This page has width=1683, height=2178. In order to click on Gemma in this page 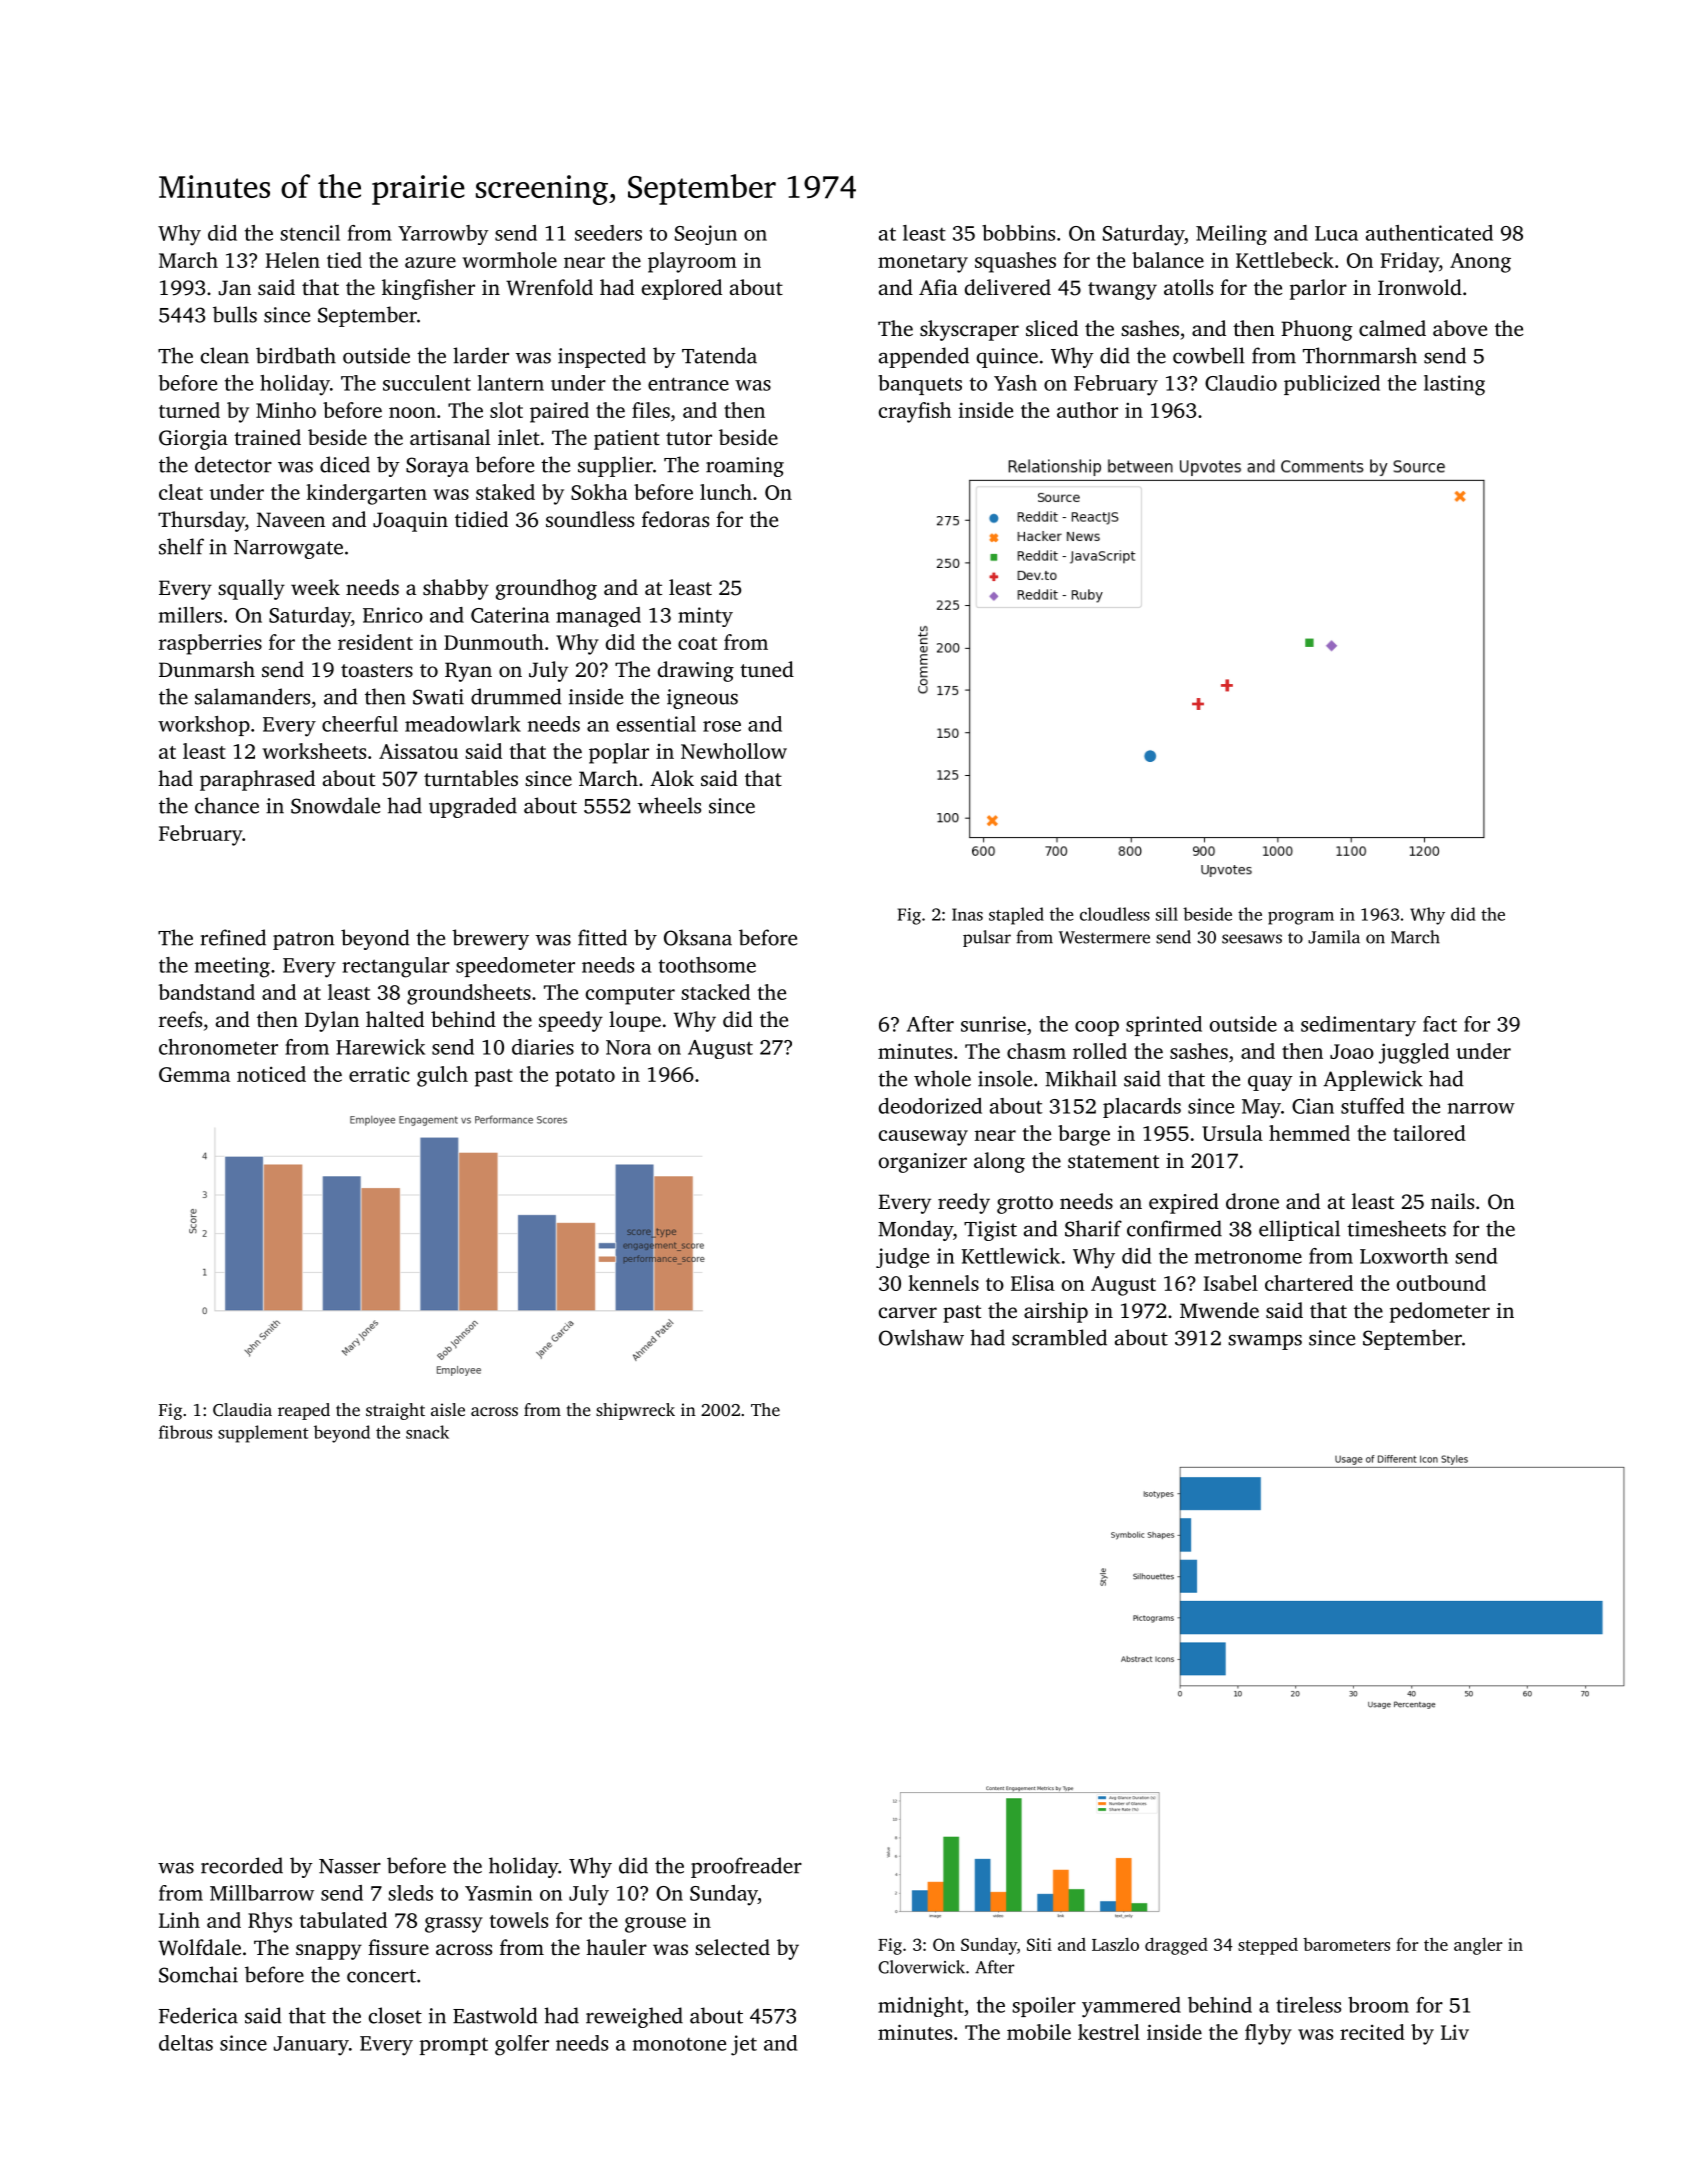, I will do `click(194, 1074)`.
